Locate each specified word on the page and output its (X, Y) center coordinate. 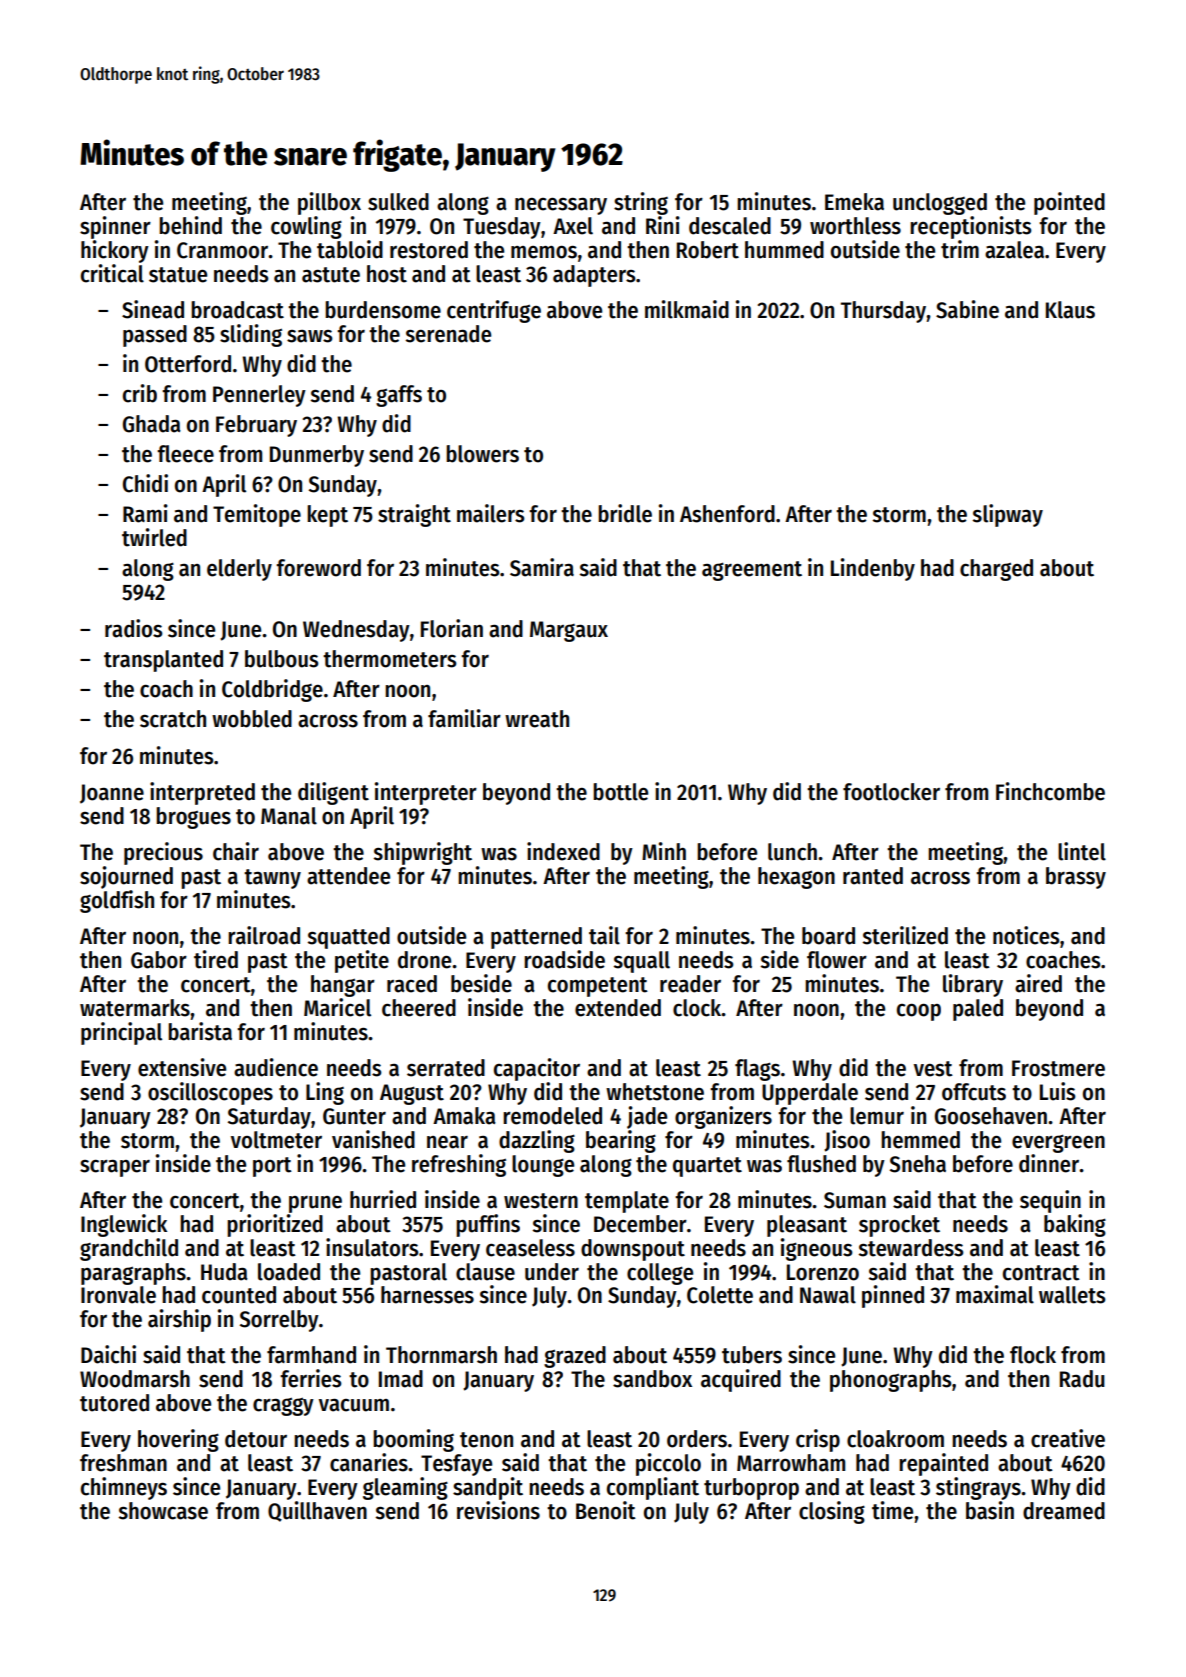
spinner (115, 227)
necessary (561, 206)
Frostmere (1058, 1068)
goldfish (117, 901)
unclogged (940, 204)
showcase (163, 1511)
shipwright (422, 853)
